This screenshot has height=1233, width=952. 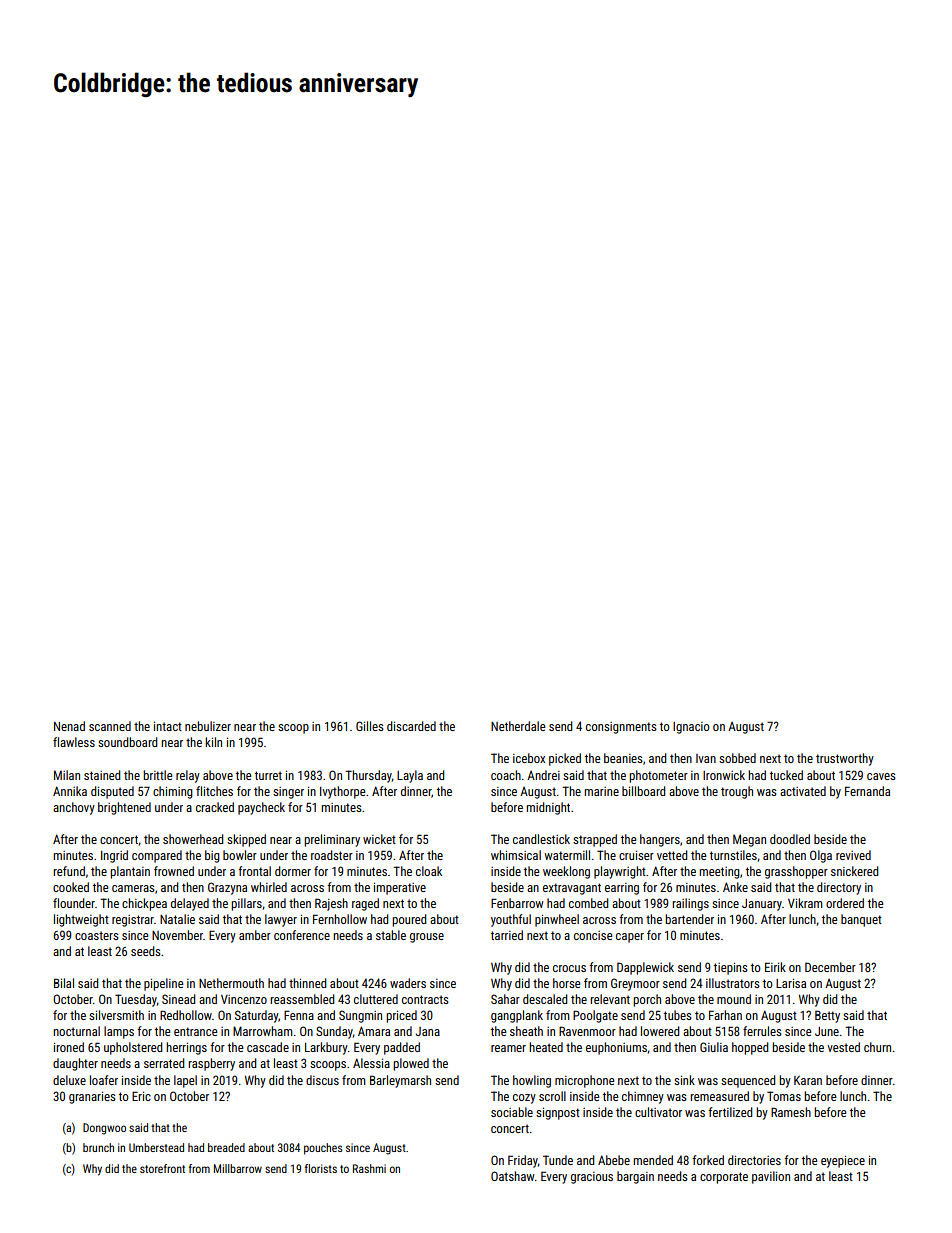 What do you see at coordinates (854, 871) in the screenshot?
I see `snickered` at bounding box center [854, 871].
